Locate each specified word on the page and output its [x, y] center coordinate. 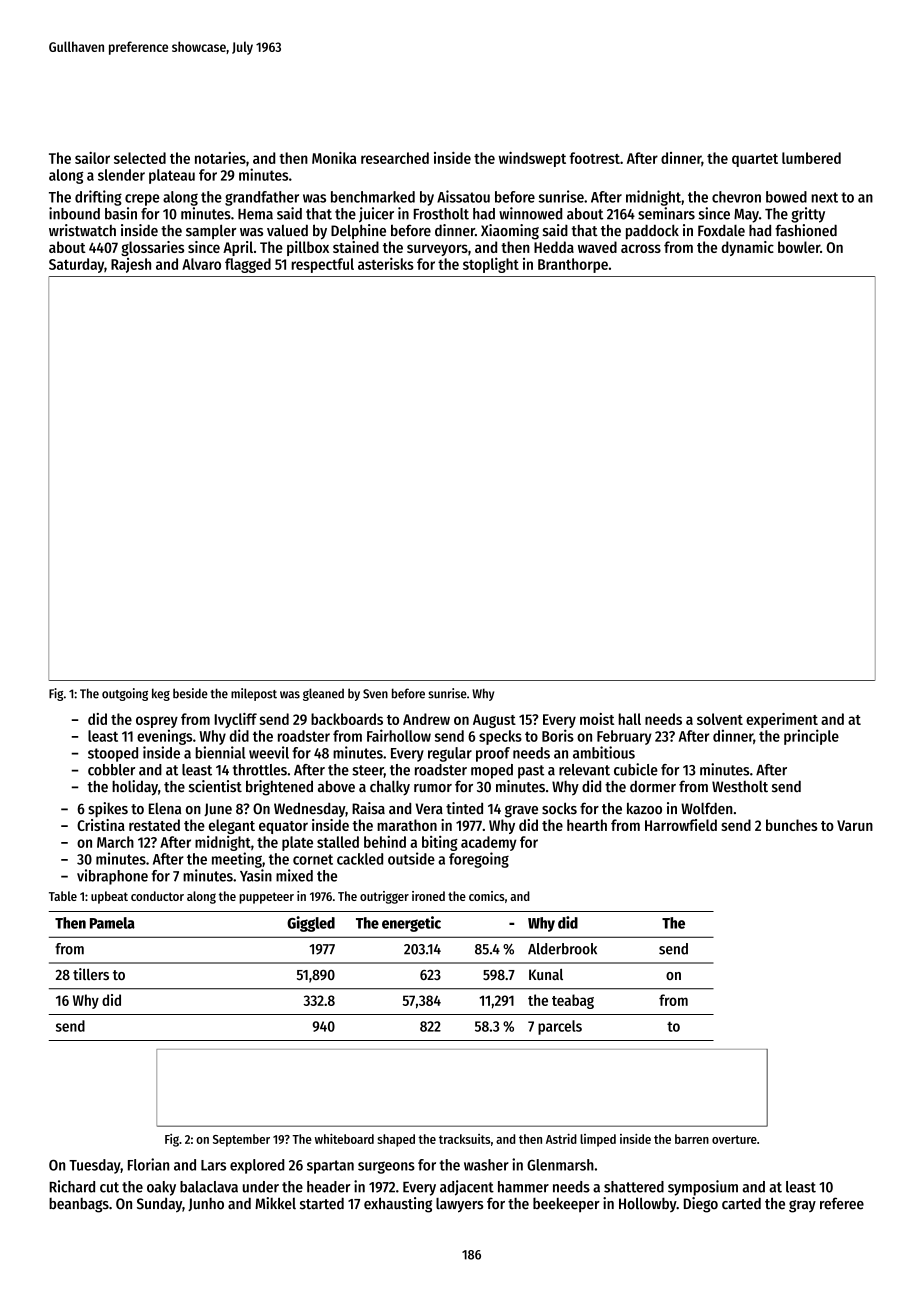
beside [190, 693]
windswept [532, 159]
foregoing [479, 860]
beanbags [79, 1205]
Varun [855, 825]
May [746, 216]
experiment [782, 720]
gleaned [323, 694]
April [238, 248]
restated [154, 825]
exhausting [398, 1205]
